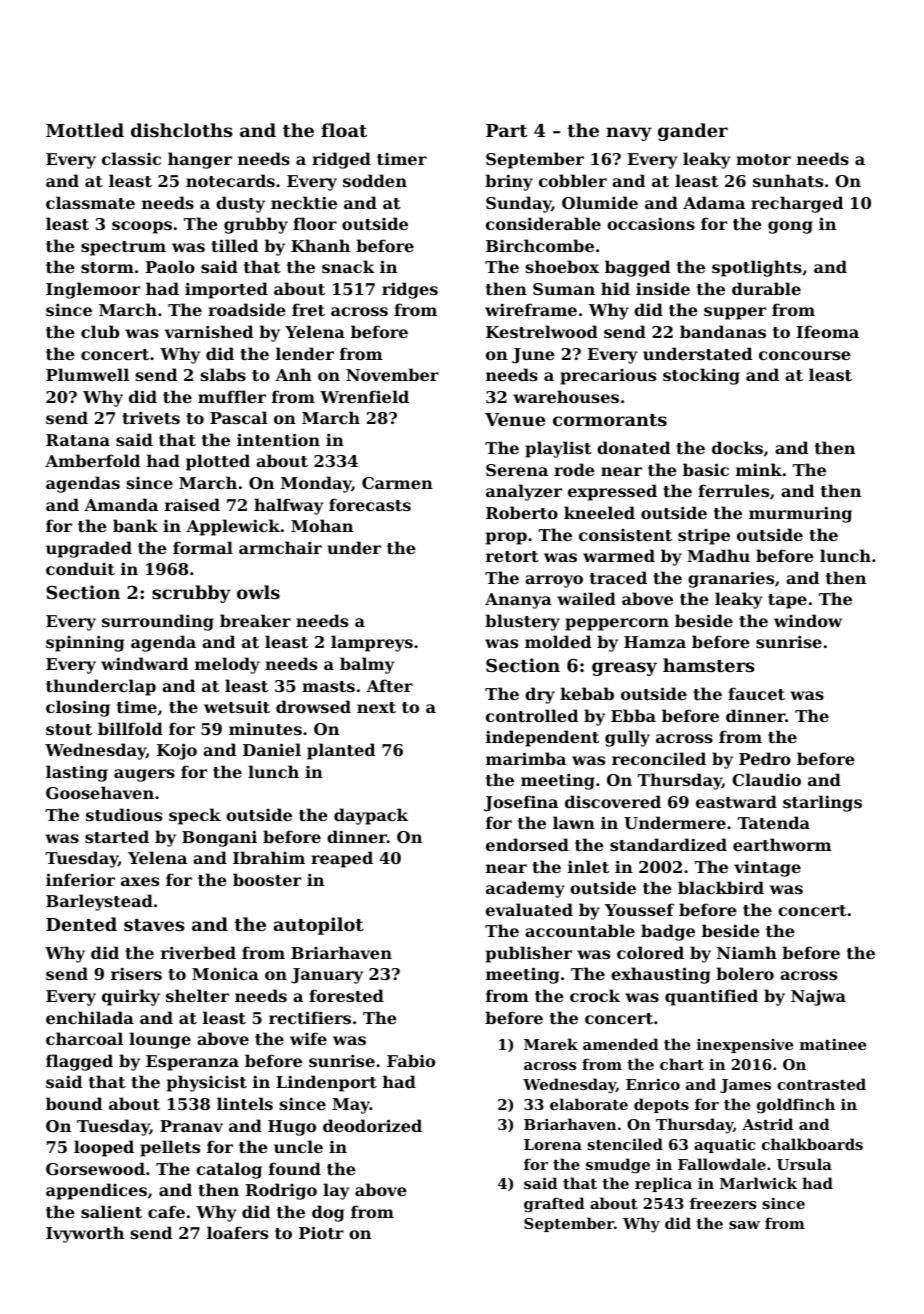  What do you see at coordinates (524, 492) in the screenshot?
I see `analyzer` at bounding box center [524, 492].
